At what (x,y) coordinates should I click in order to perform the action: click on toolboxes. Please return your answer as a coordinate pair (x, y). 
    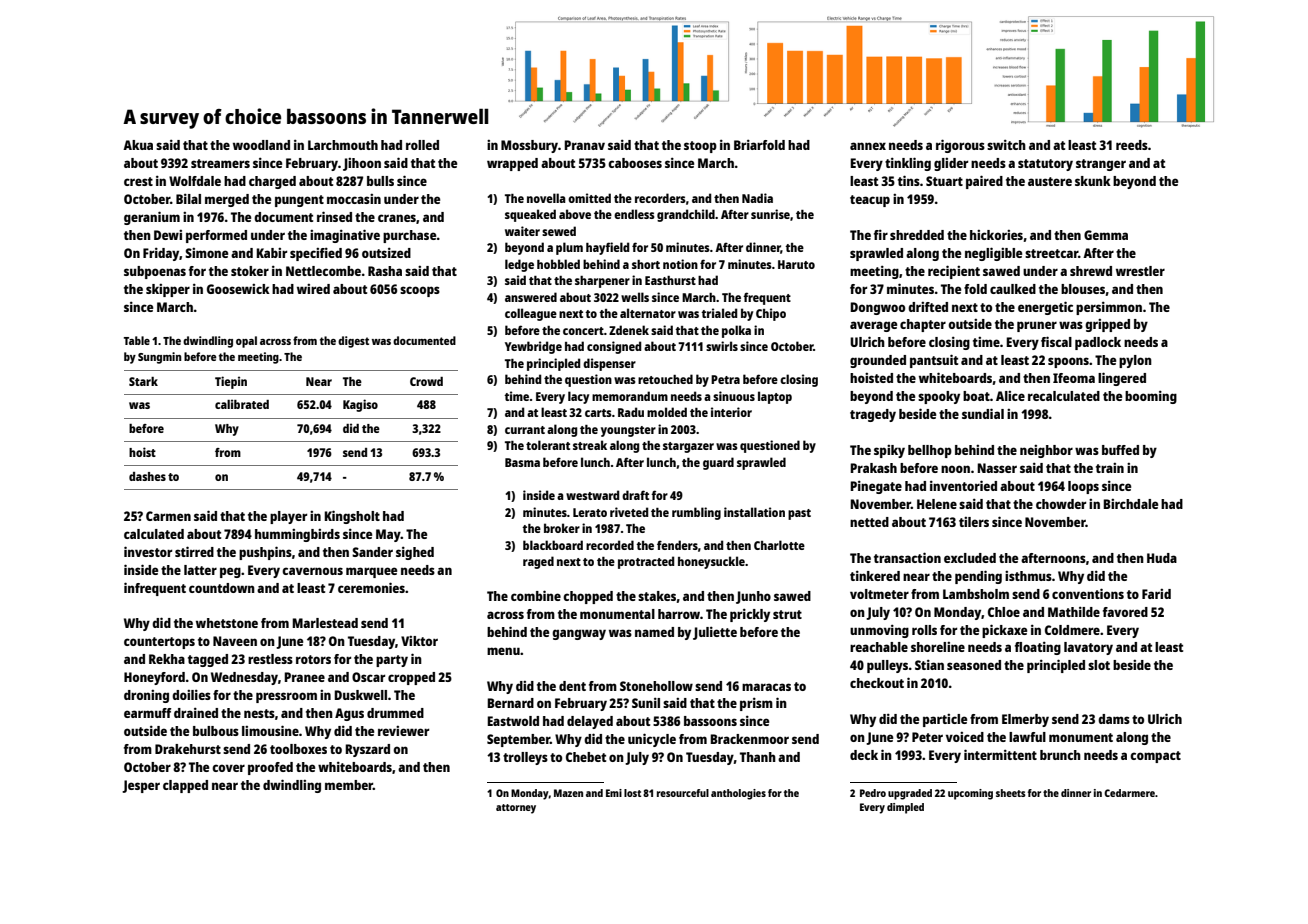
    Looking at the image, I should click on (298, 749).
